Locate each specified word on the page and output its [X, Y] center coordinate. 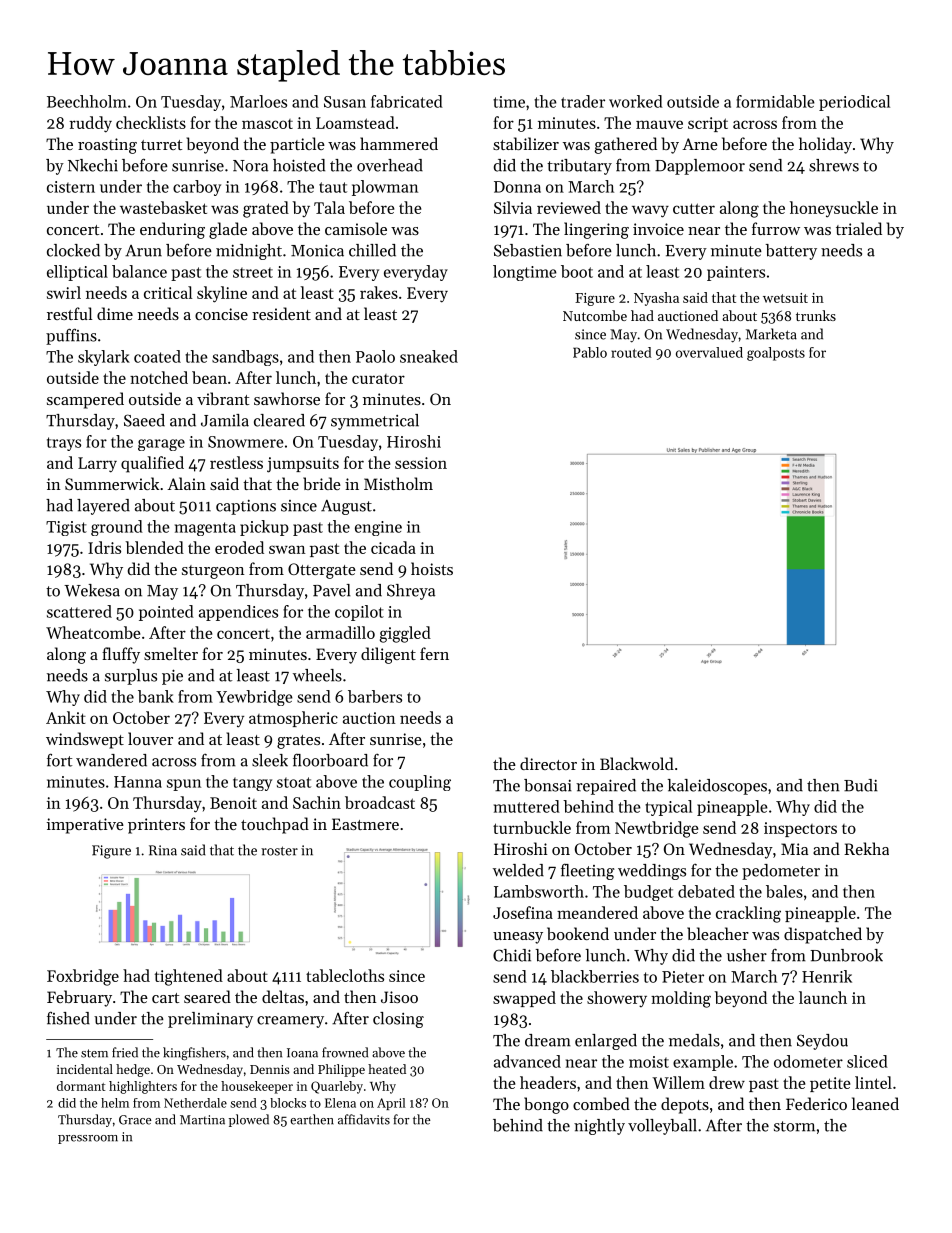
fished [68, 1018]
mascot [267, 124]
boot [577, 271]
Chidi [512, 955]
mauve [659, 124]
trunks [816, 315]
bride [322, 483]
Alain [186, 483]
